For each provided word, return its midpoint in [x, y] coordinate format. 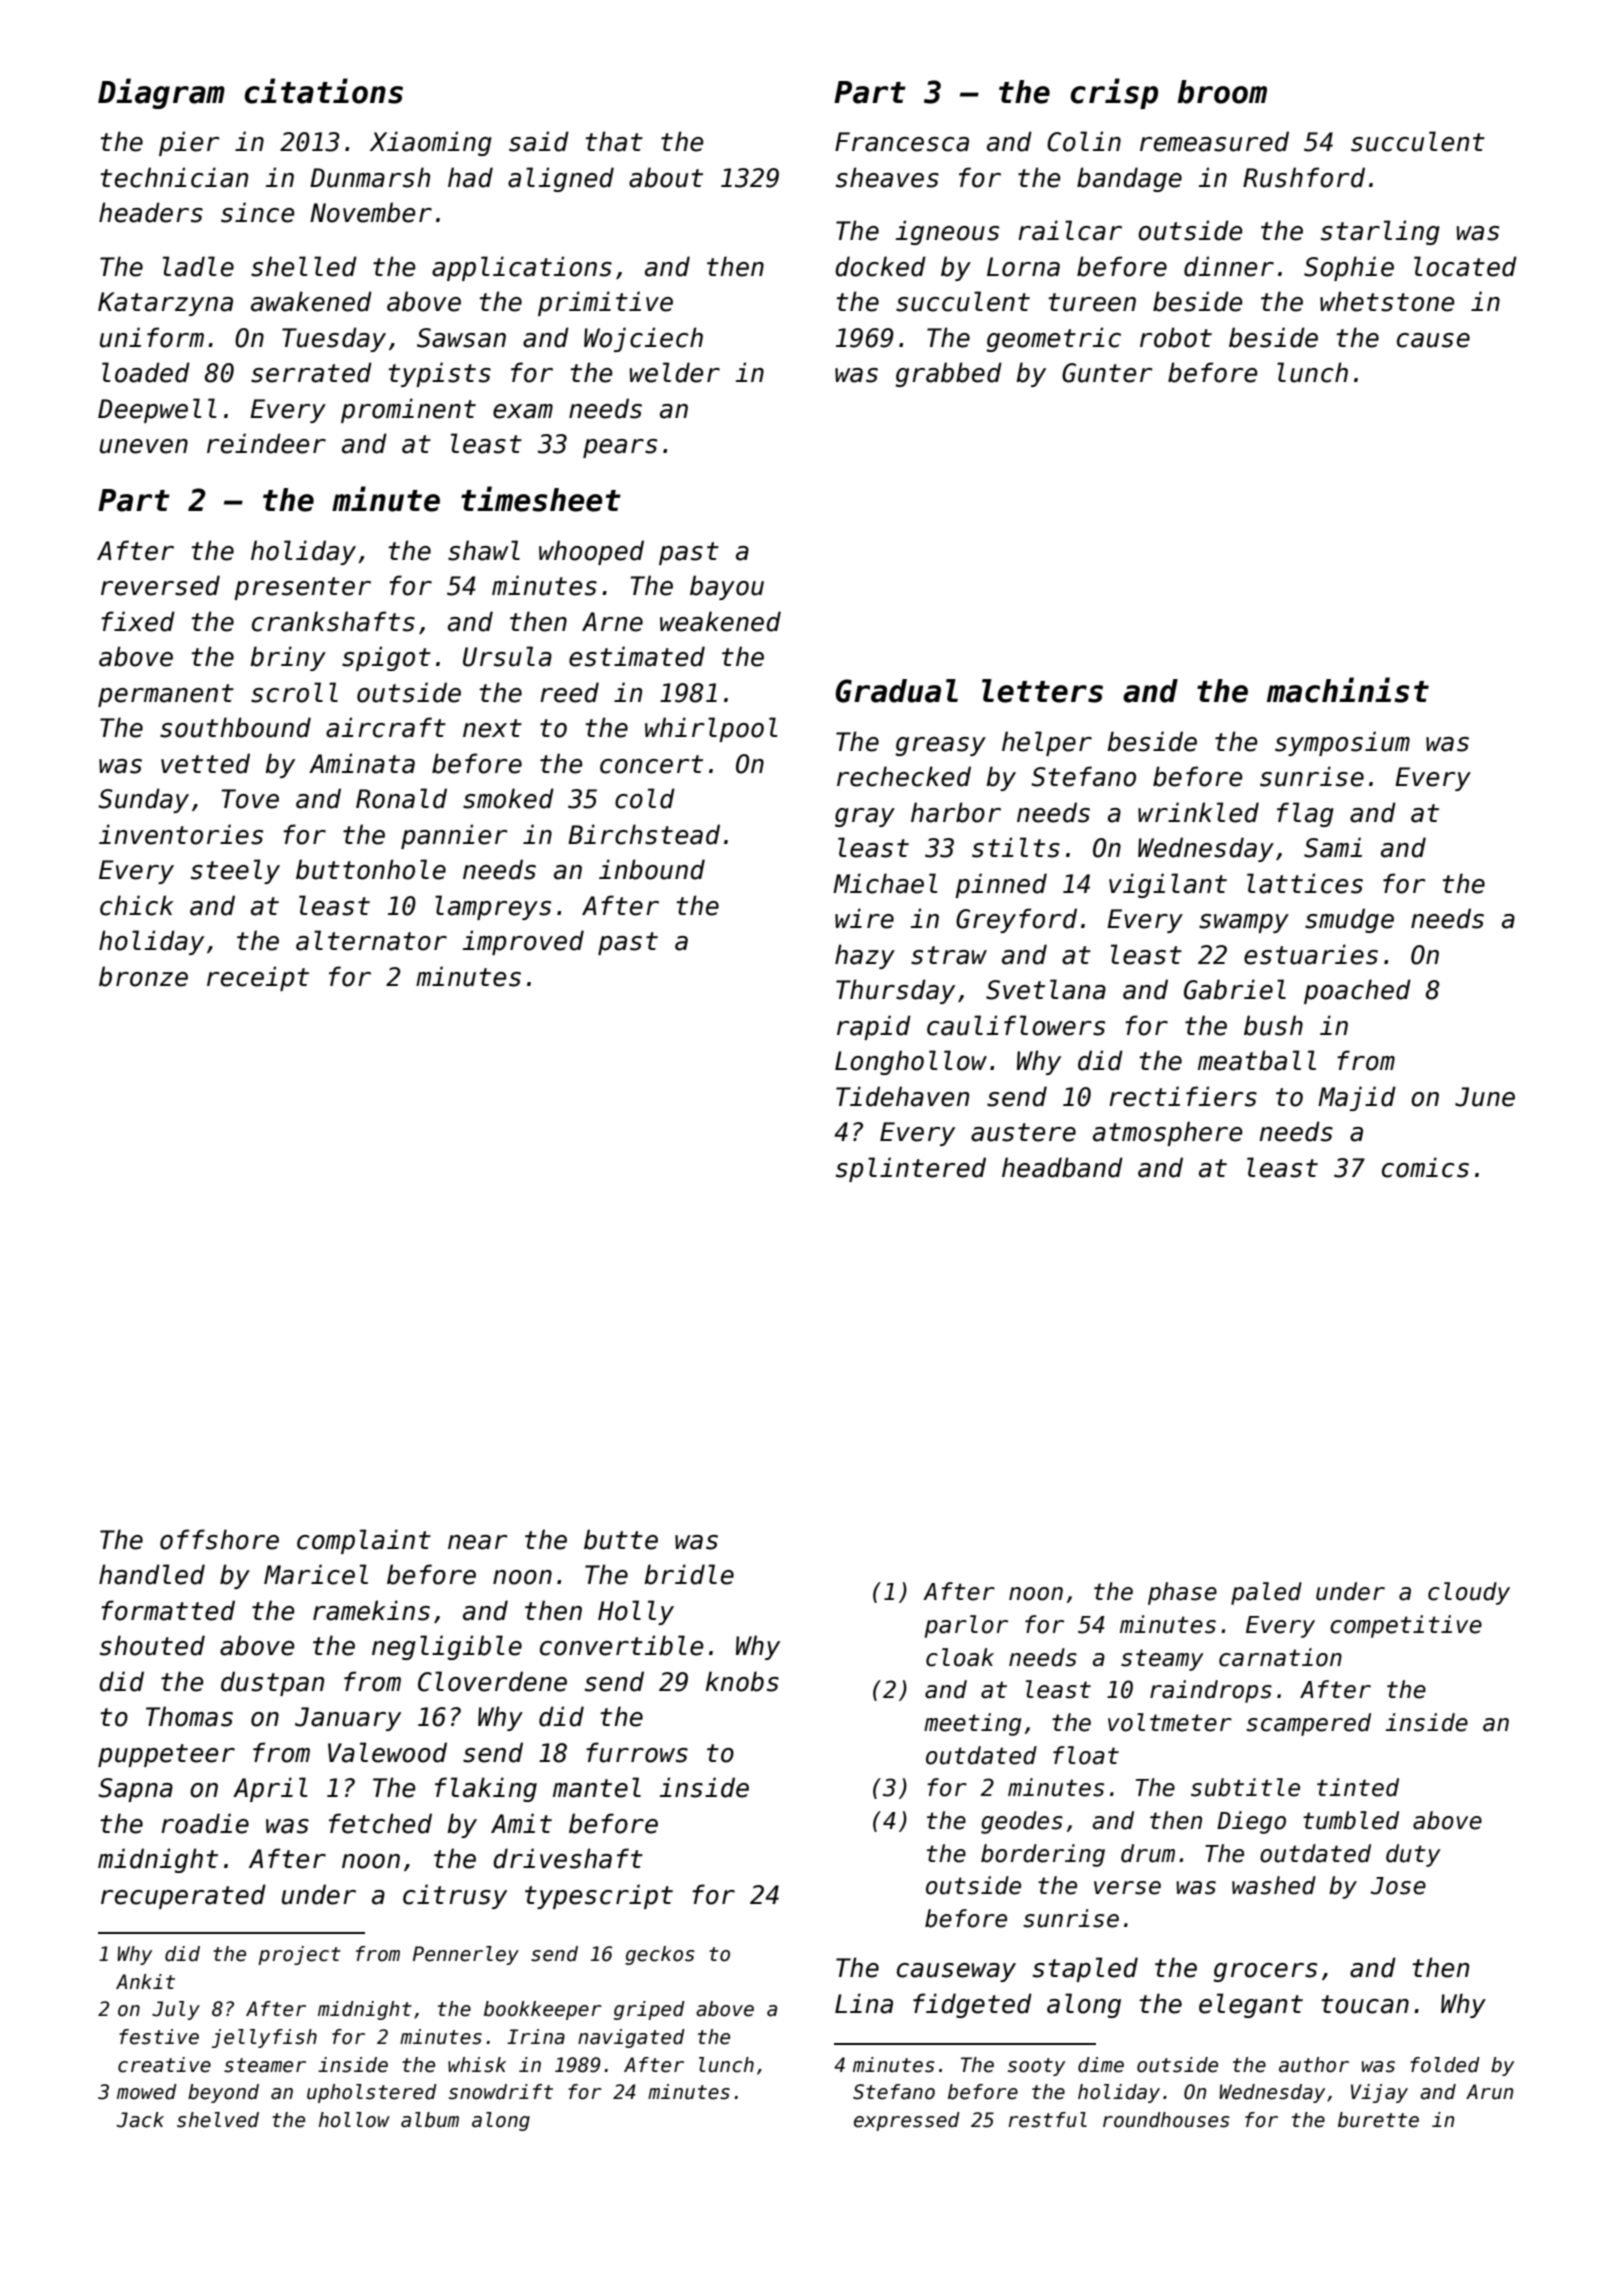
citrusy [455, 1896]
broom [1222, 92]
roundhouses [1166, 2120]
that [614, 141]
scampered [1308, 1724]
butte [621, 1539]
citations [324, 91]
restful [1048, 2120]
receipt [258, 978]
